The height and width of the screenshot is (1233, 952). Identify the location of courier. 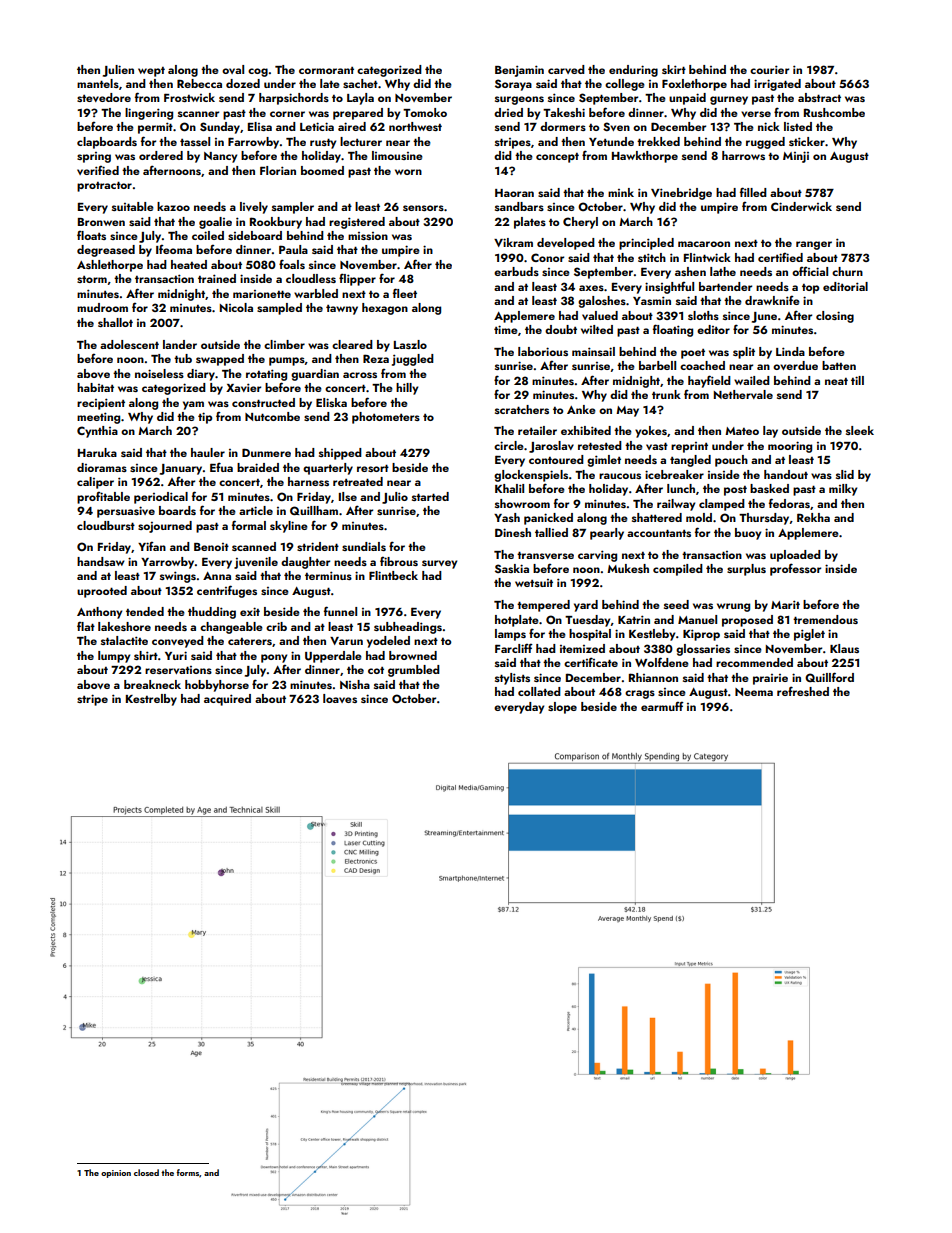
(769, 69).
